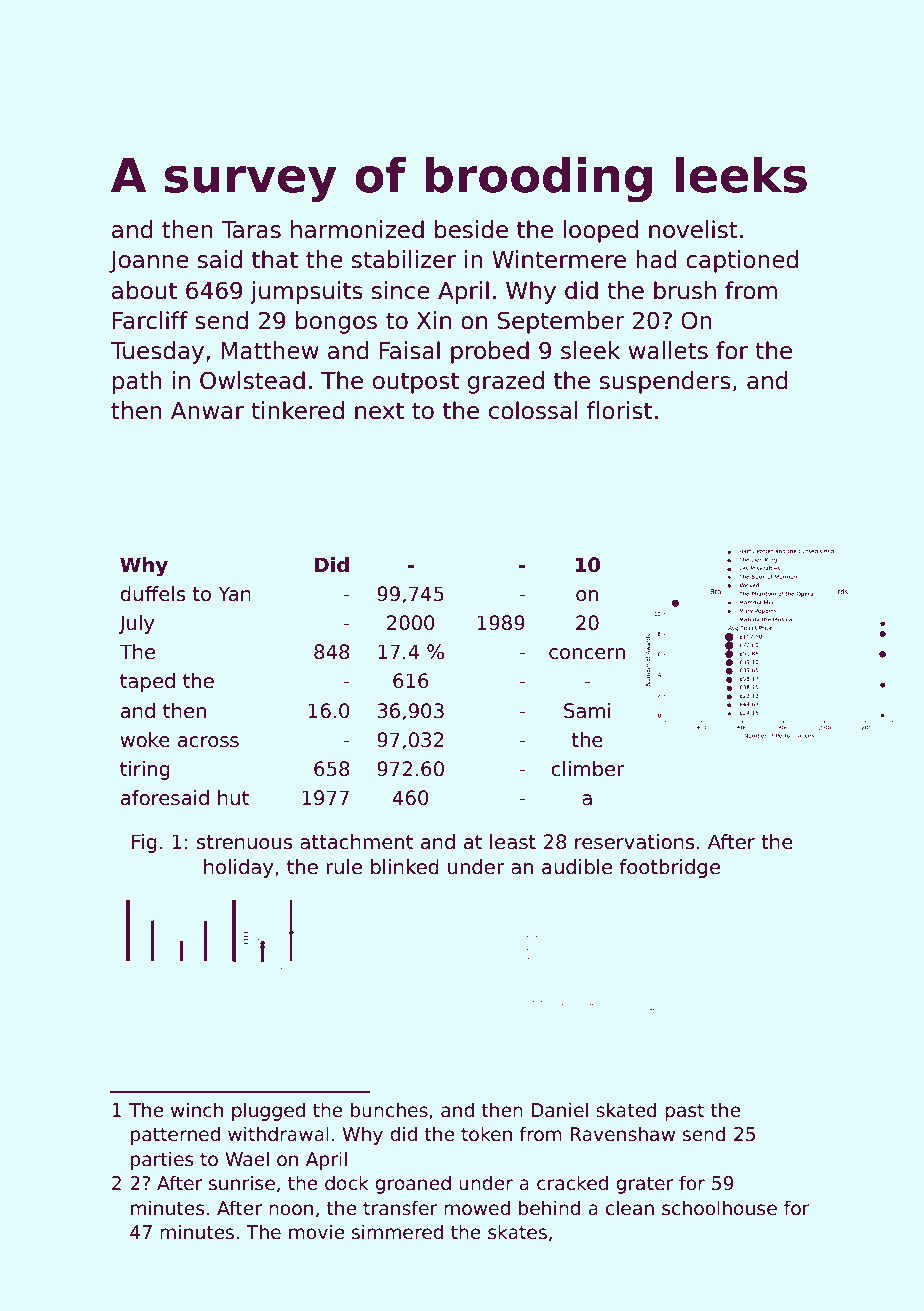 This screenshot has width=924, height=1311. What do you see at coordinates (405, 867) in the screenshot?
I see `blinked` at bounding box center [405, 867].
